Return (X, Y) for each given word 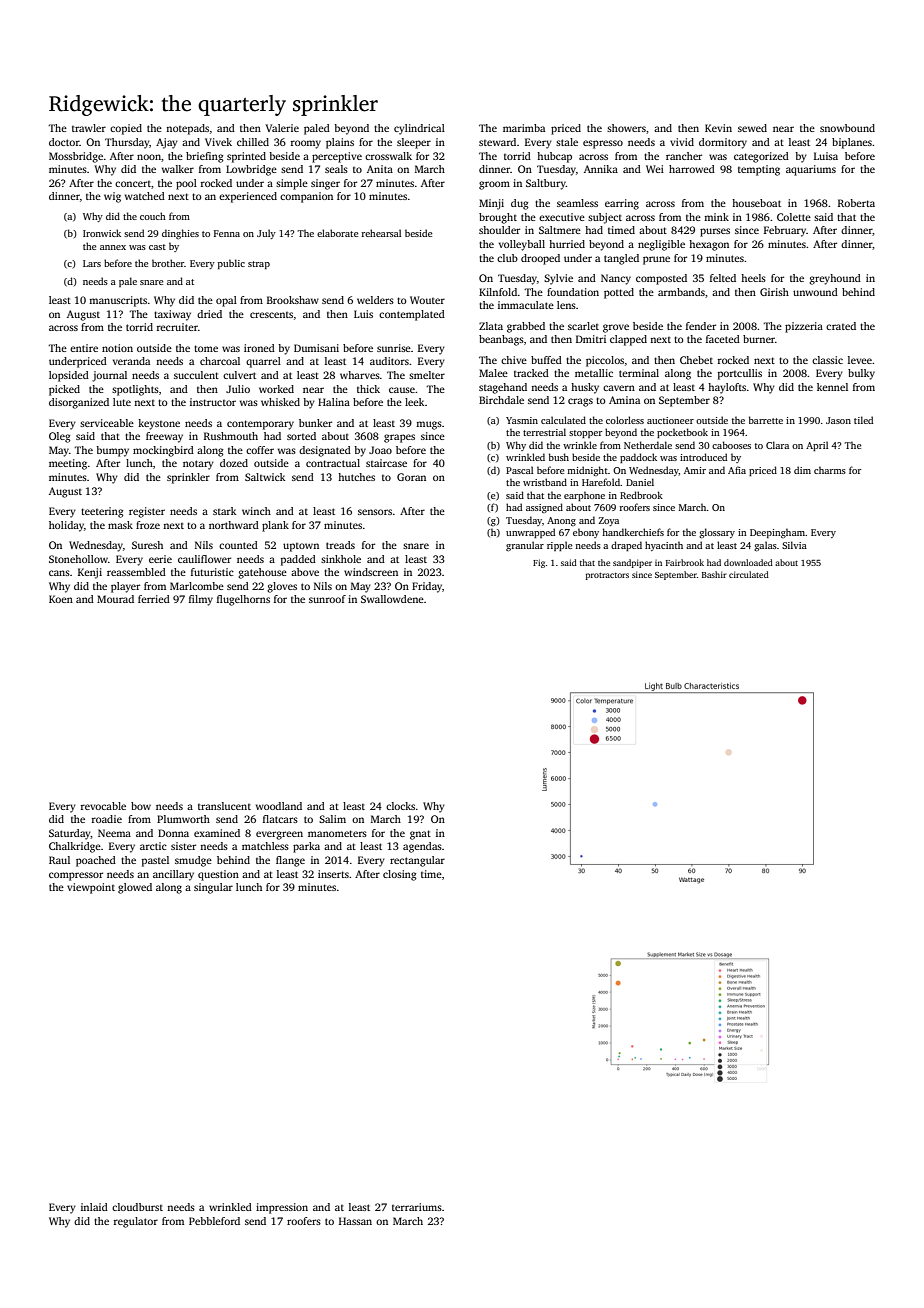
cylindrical (419, 129)
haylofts (727, 388)
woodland (279, 806)
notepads (187, 129)
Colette (794, 217)
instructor (213, 402)
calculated (563, 420)
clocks (400, 806)
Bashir (714, 574)
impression (282, 1208)
